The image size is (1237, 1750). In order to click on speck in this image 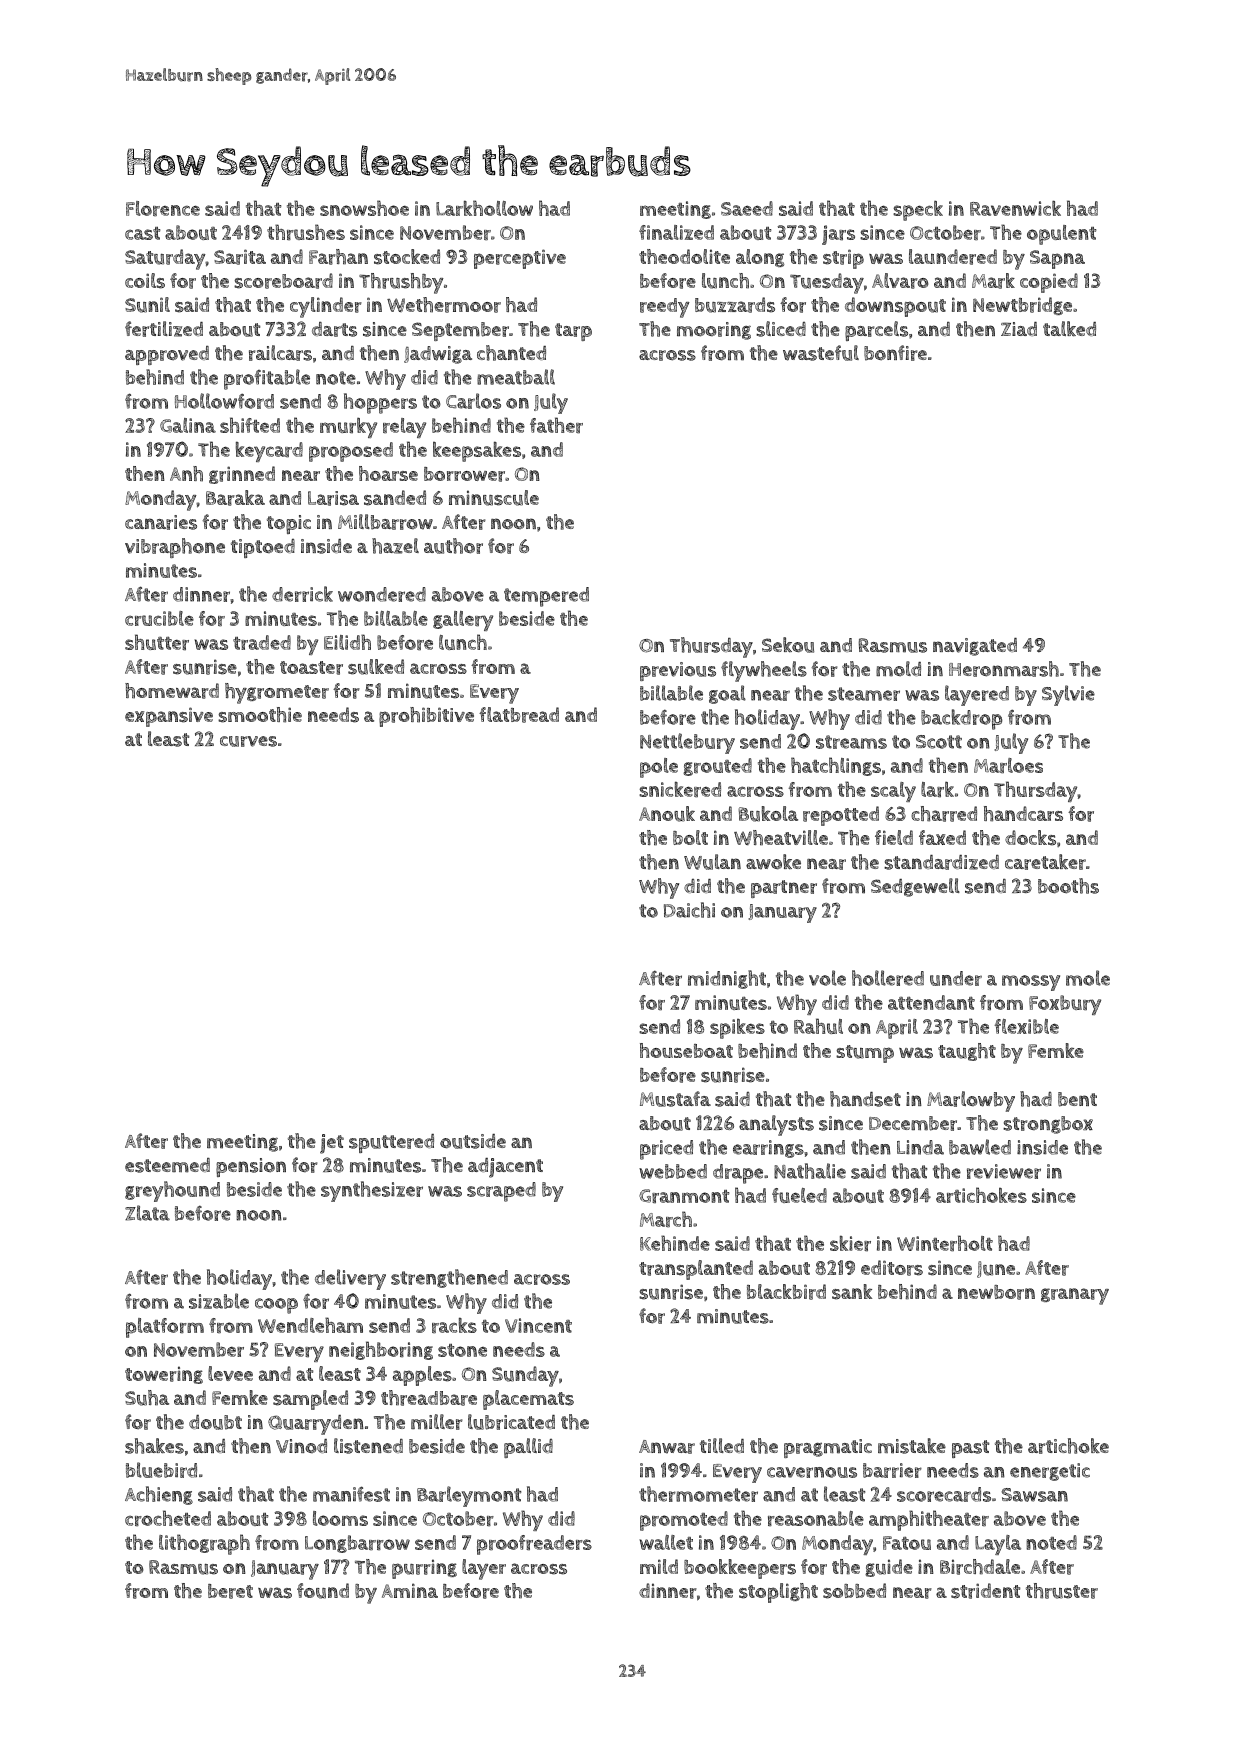, I will do `click(918, 211)`.
